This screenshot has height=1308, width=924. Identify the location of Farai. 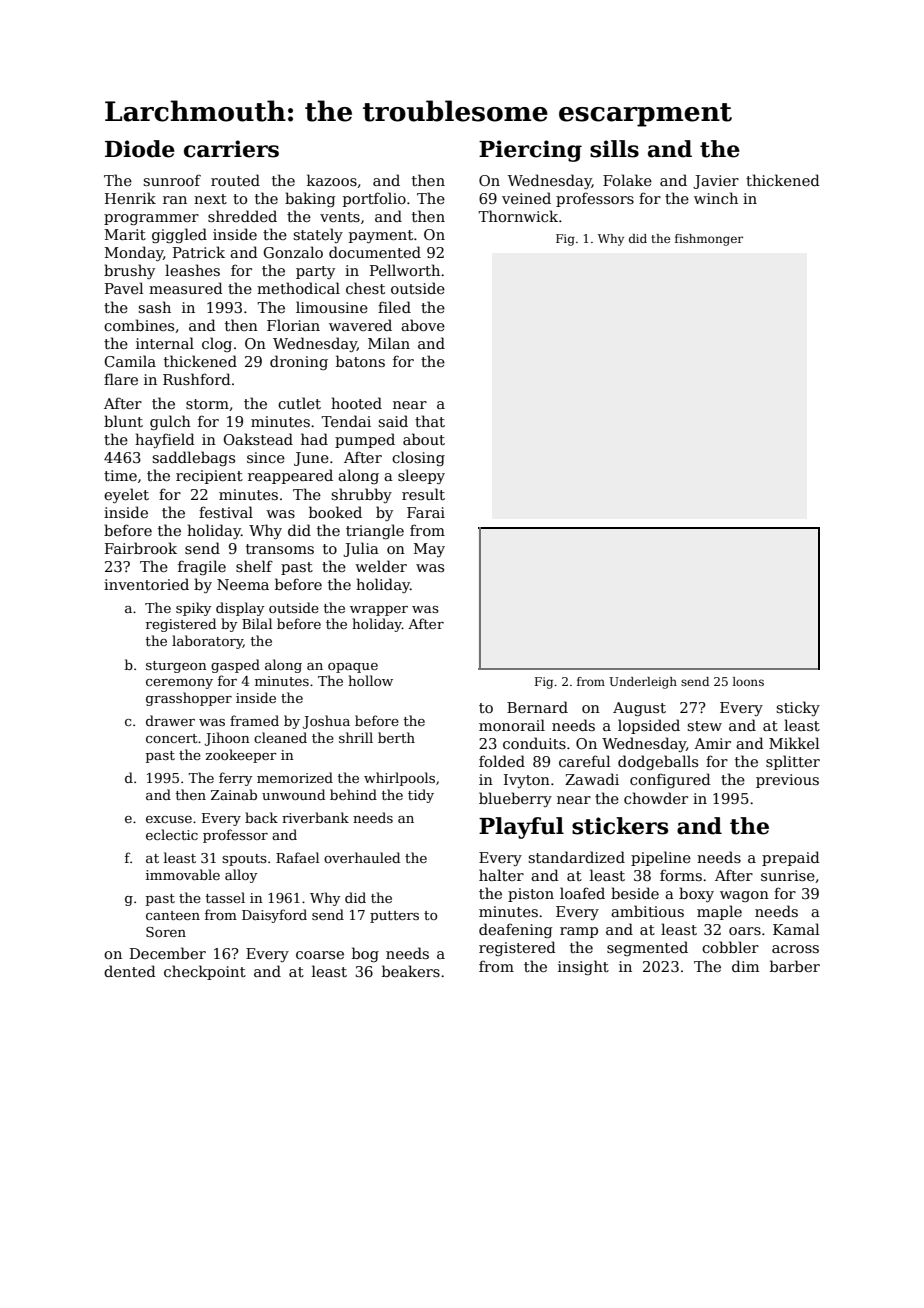
(426, 512).
